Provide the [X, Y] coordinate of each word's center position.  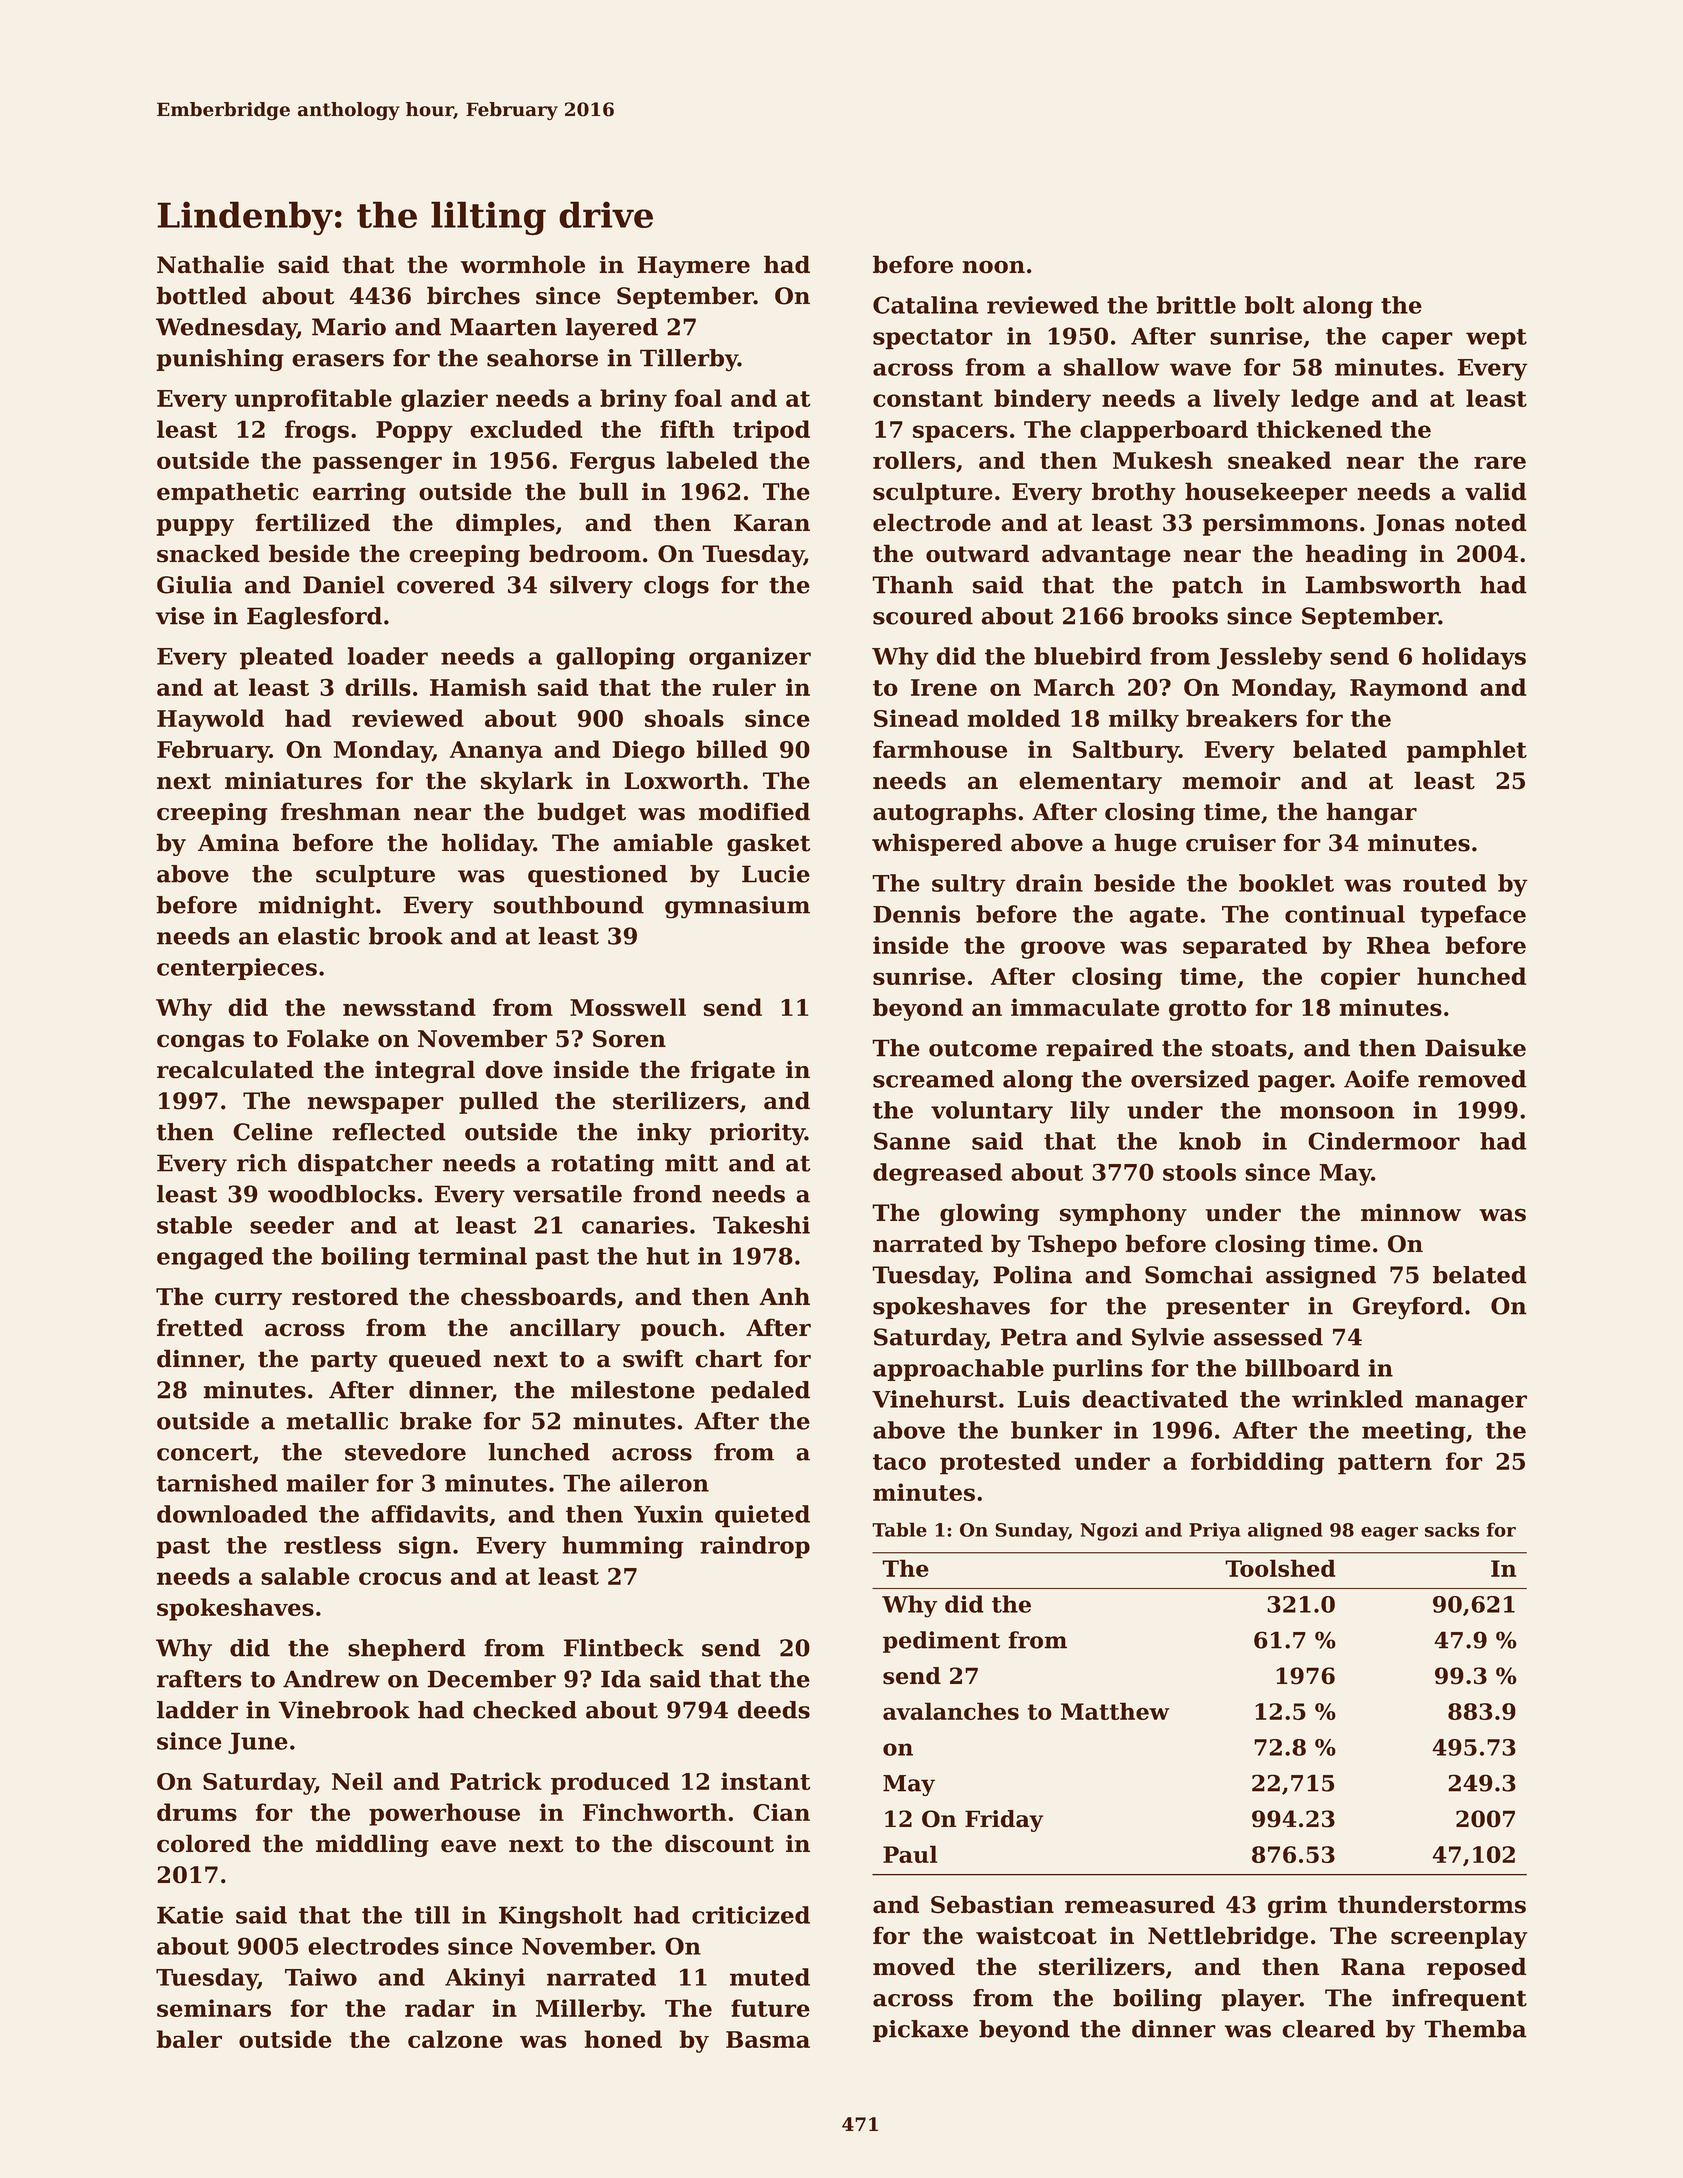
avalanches [951, 1711]
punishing [220, 360]
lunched [539, 1452]
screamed [933, 1079]
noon [993, 267]
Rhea [1398, 945]
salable [305, 1576]
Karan [772, 523]
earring [359, 493]
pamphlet [1467, 751]
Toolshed [1280, 1568]
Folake [328, 1038]
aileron [664, 1483]
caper [1417, 341]
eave [468, 1846]
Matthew [1115, 1711]
